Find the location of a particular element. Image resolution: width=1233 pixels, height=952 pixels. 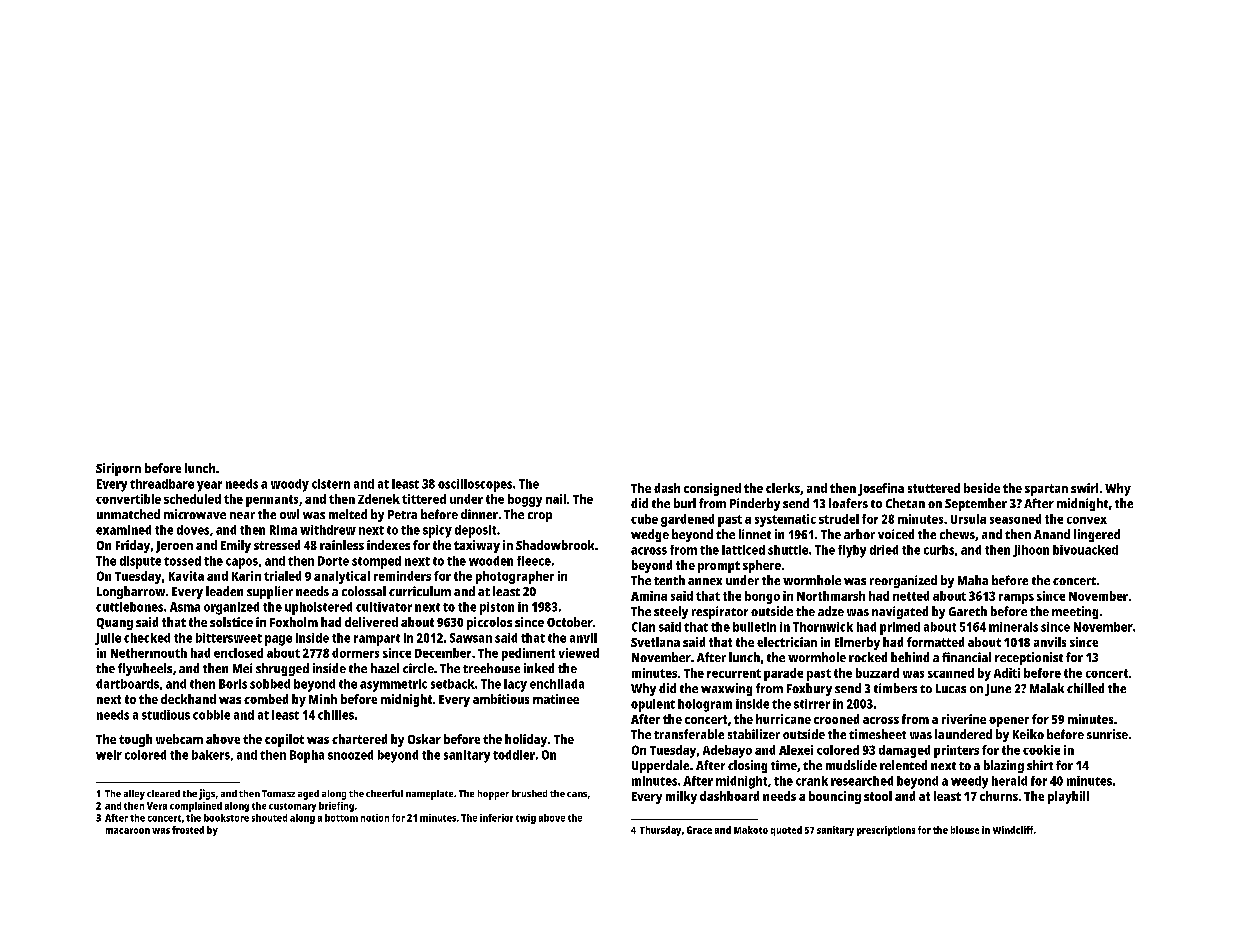

twig is located at coordinates (526, 819).
